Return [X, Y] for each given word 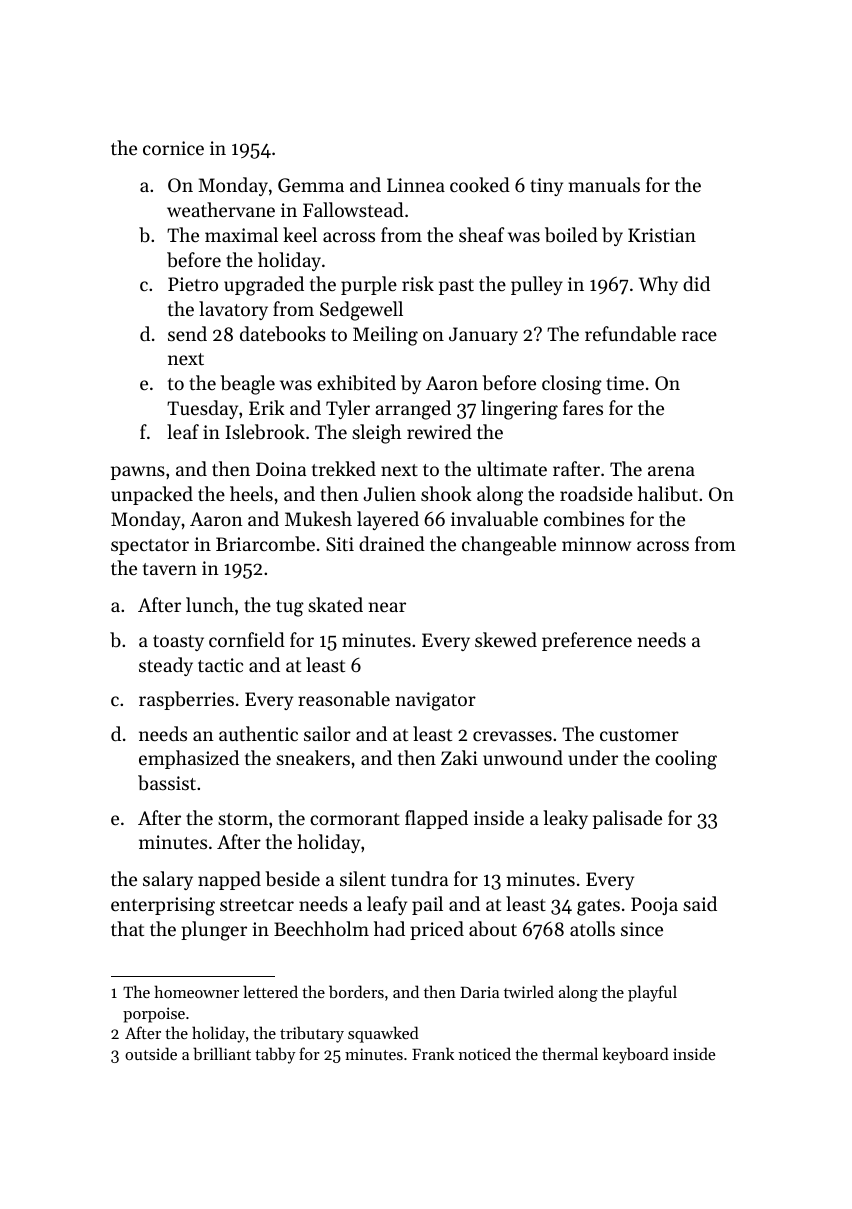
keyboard [636, 1055]
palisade [627, 819]
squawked [383, 1034]
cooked [480, 184]
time [625, 383]
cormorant [355, 819]
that [127, 928]
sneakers [313, 757]
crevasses [512, 736]
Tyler [348, 409]
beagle [247, 385]
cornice [173, 148]
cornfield [247, 639]
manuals [604, 184]
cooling [686, 760]
